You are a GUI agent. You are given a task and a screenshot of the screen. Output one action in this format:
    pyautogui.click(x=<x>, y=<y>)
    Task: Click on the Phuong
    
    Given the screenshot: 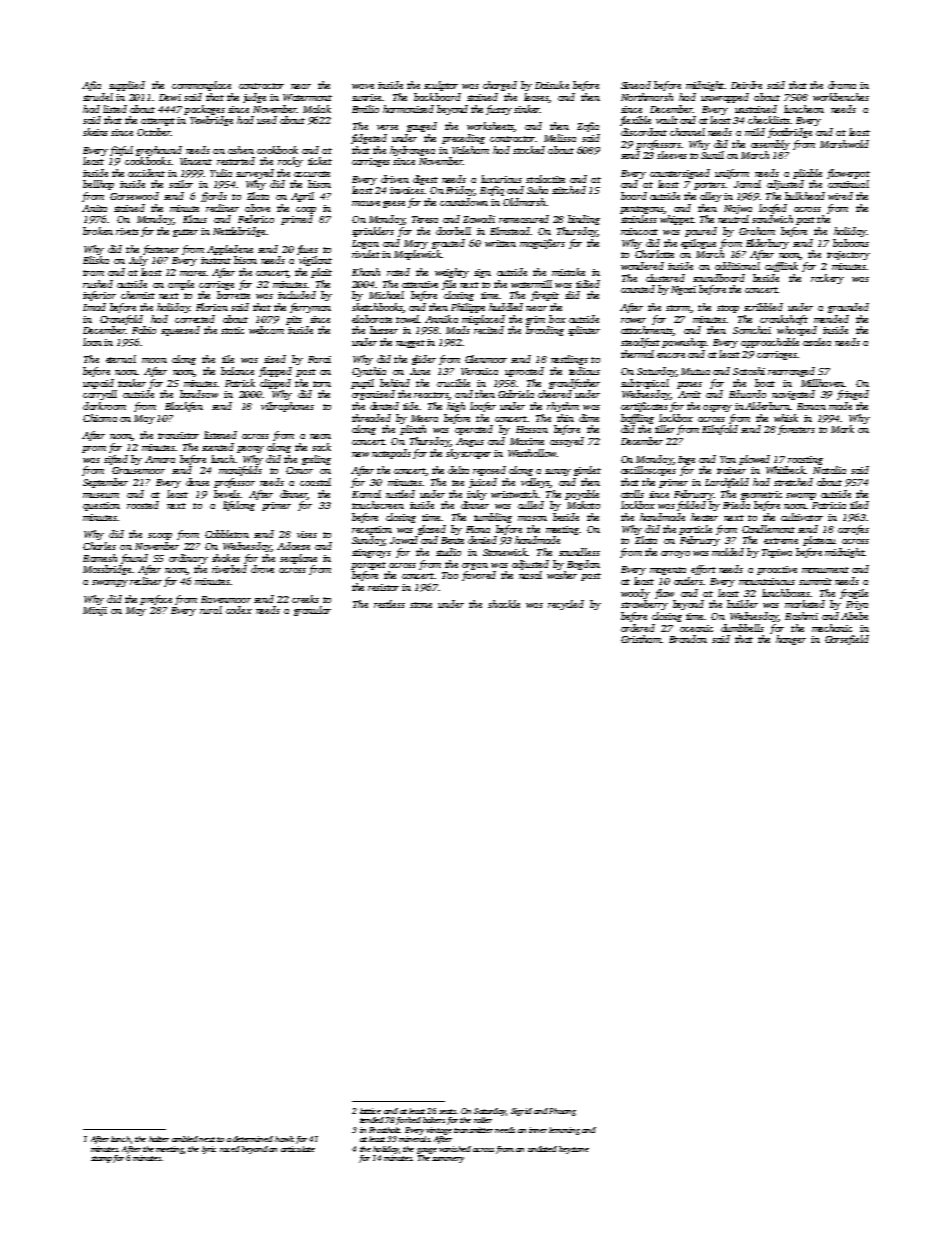 What is the action you would take?
    pyautogui.click(x=562, y=1112)
